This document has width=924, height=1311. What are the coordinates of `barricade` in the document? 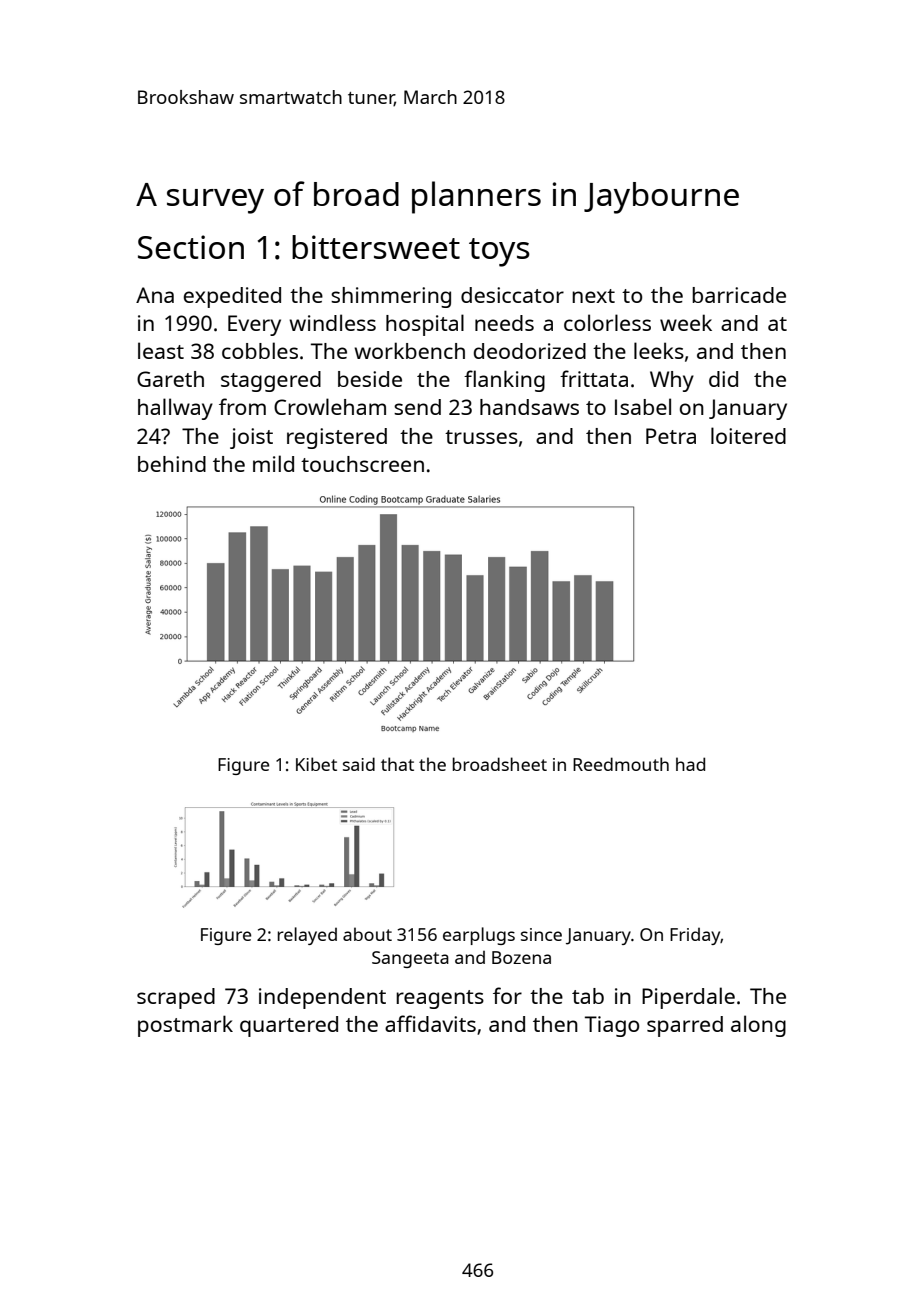 It's located at (739, 295).
